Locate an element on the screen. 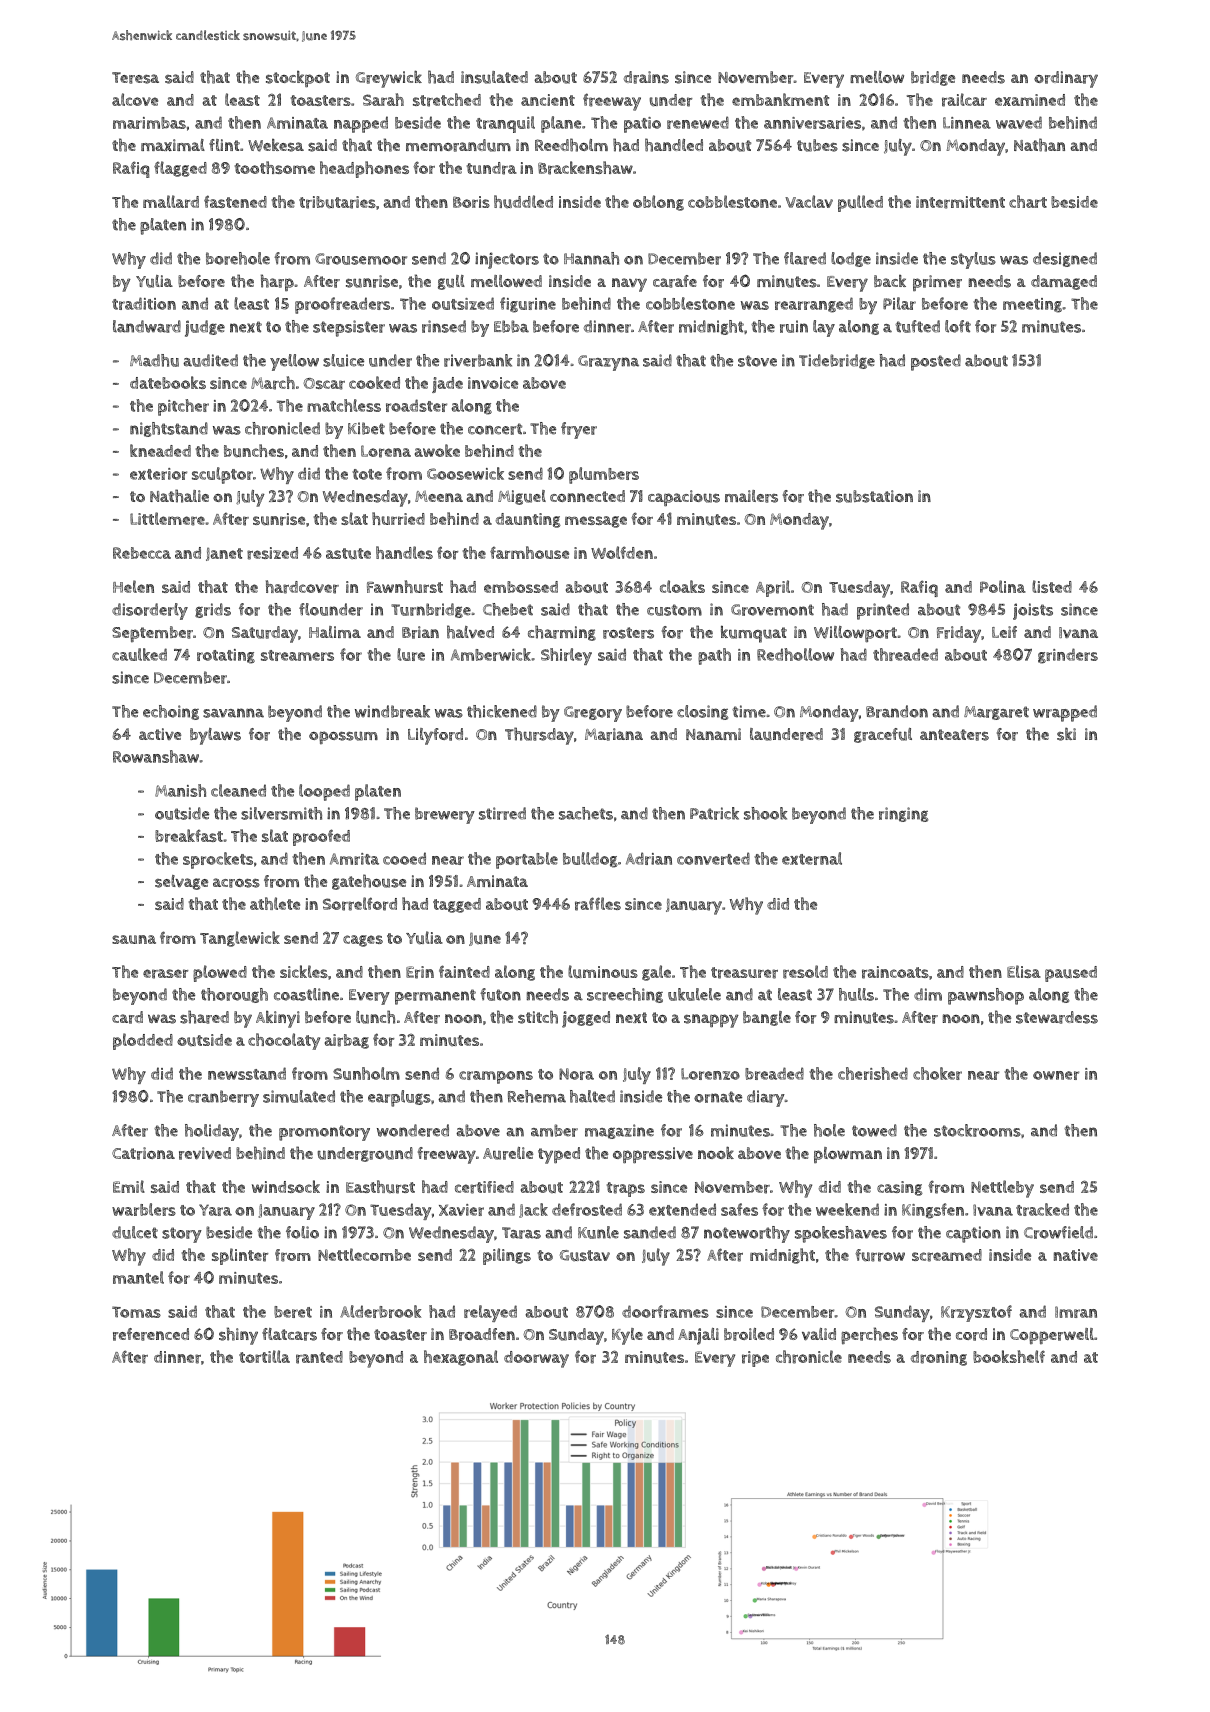 Image resolution: width=1210 pixels, height=1712 pixels. huddled is located at coordinates (523, 201).
